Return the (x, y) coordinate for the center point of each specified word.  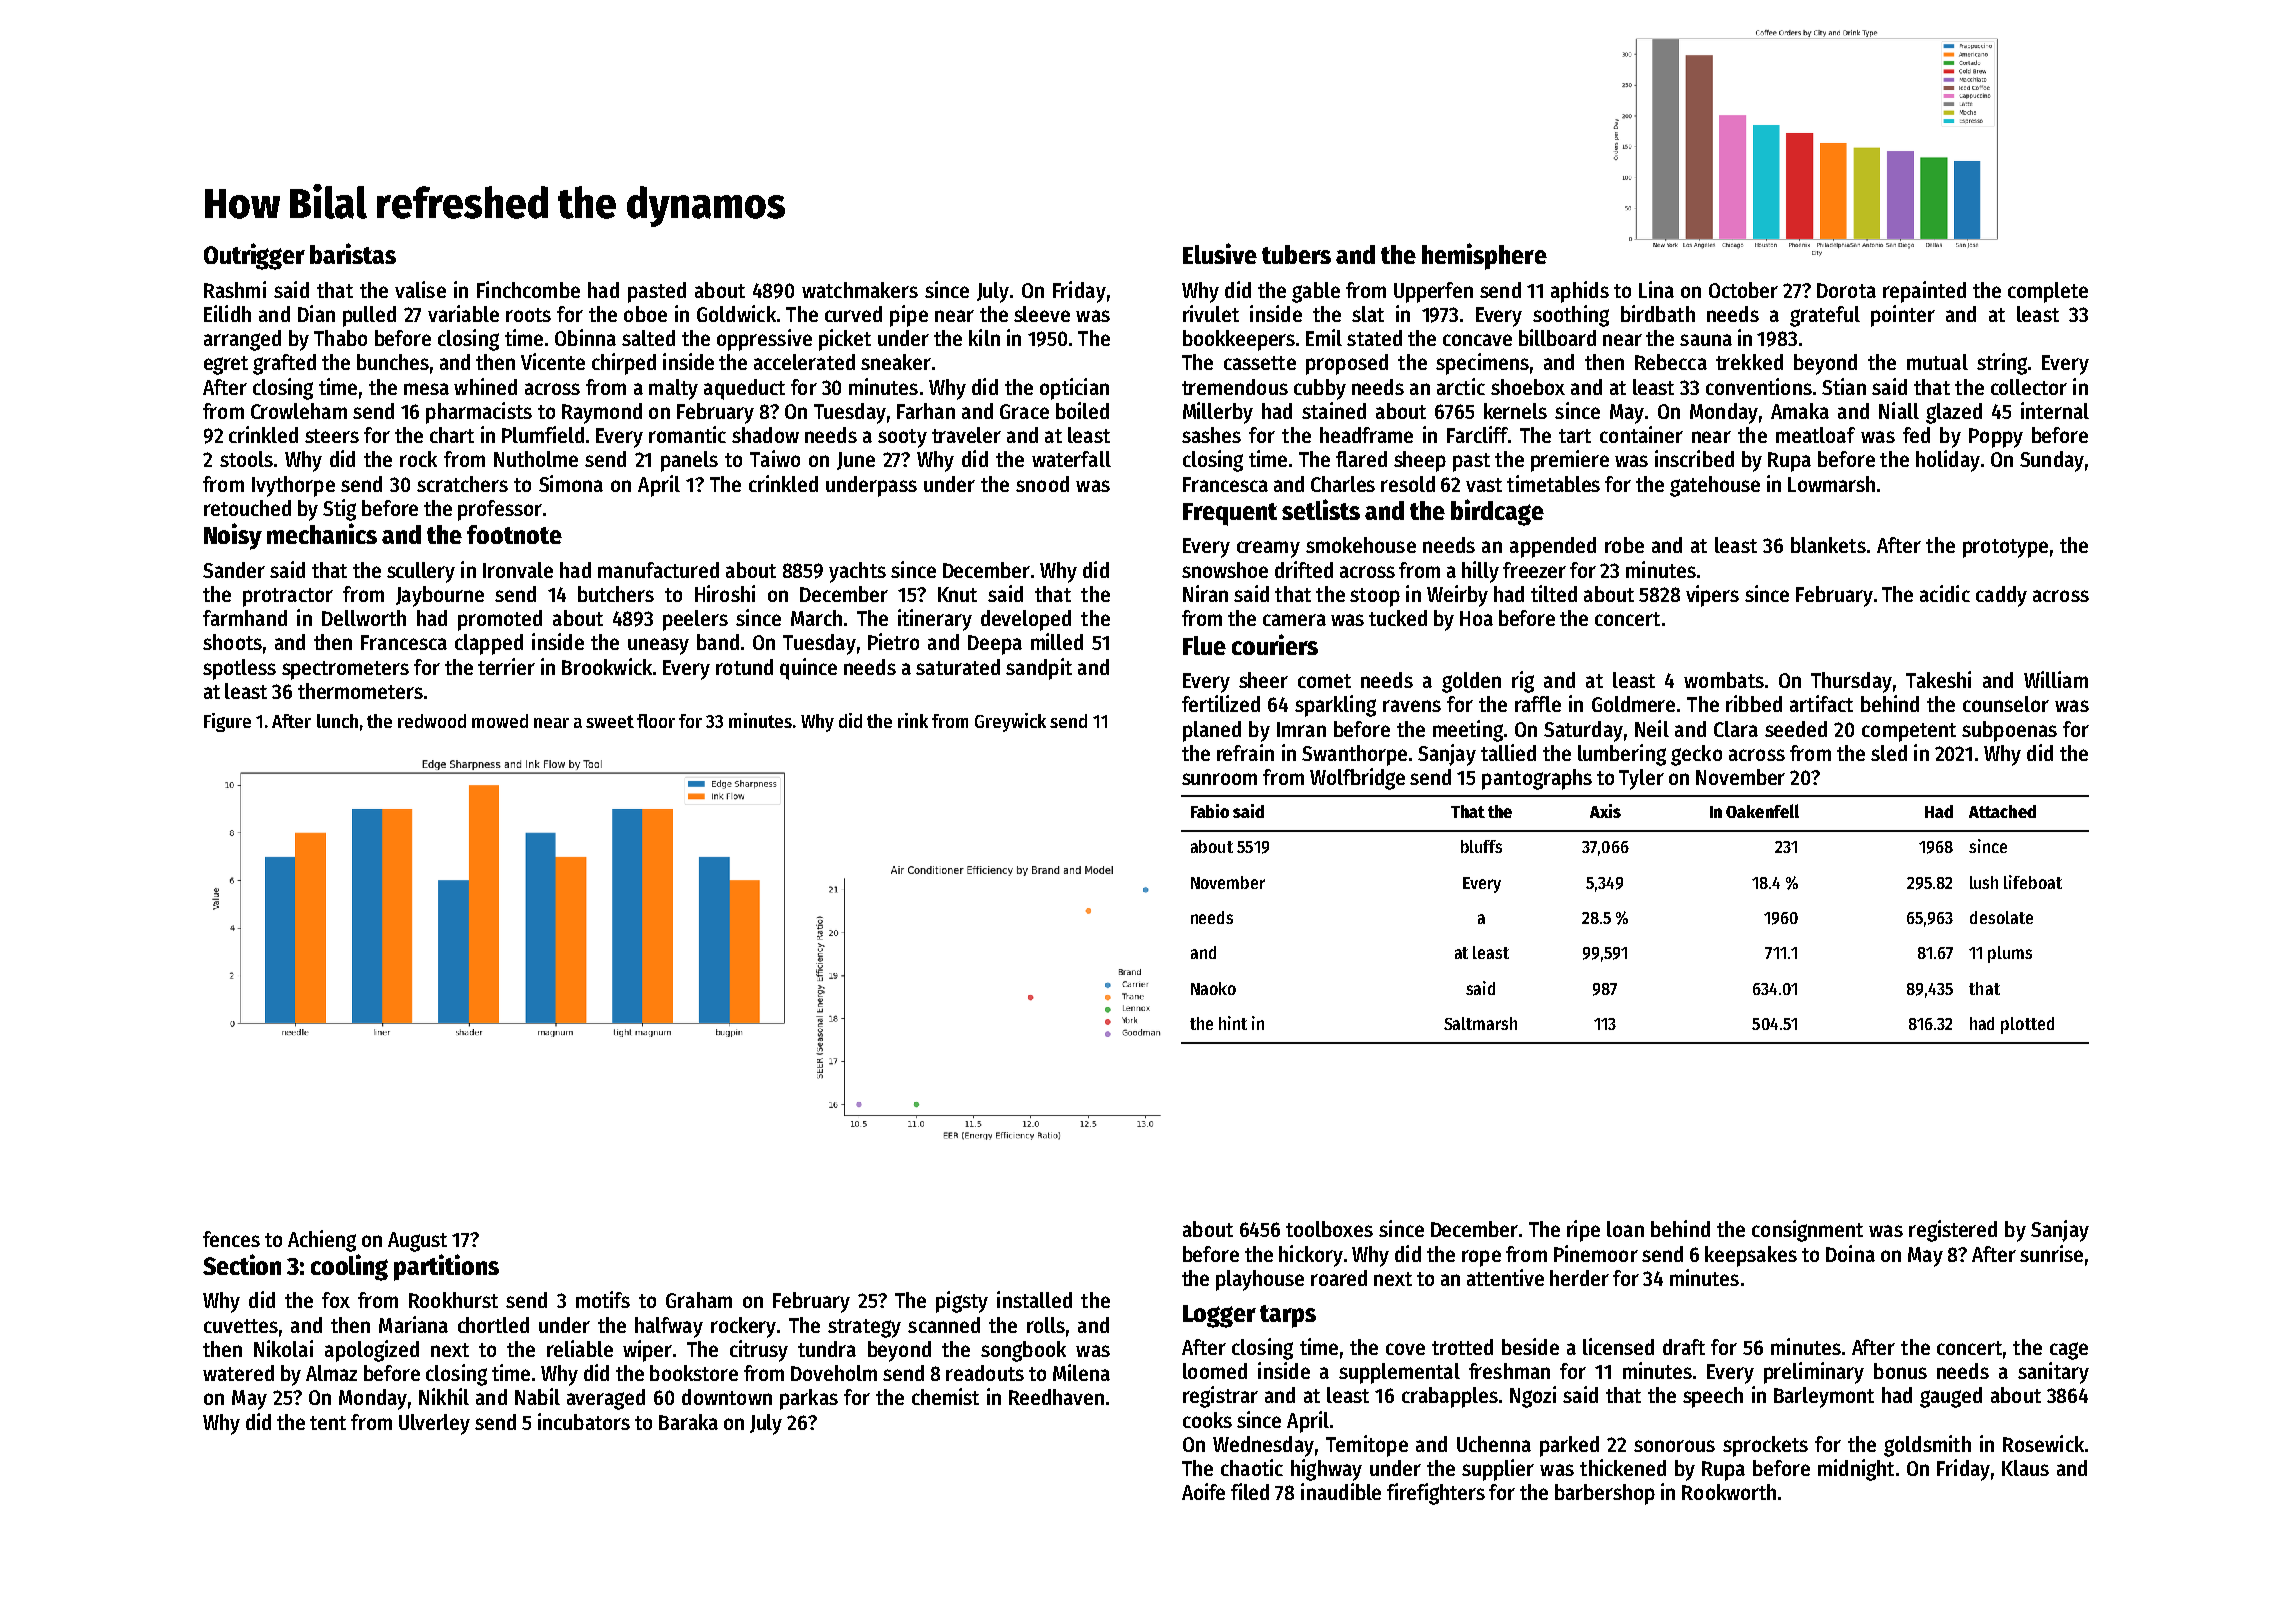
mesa (426, 389)
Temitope (1367, 1446)
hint (1233, 1023)
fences (231, 1239)
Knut (957, 594)
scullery (421, 572)
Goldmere (1633, 704)
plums (2010, 954)
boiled (1082, 410)
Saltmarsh (1480, 1023)
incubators (584, 1421)
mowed (500, 721)
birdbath (1658, 313)
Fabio (1210, 811)
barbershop (1605, 1494)
